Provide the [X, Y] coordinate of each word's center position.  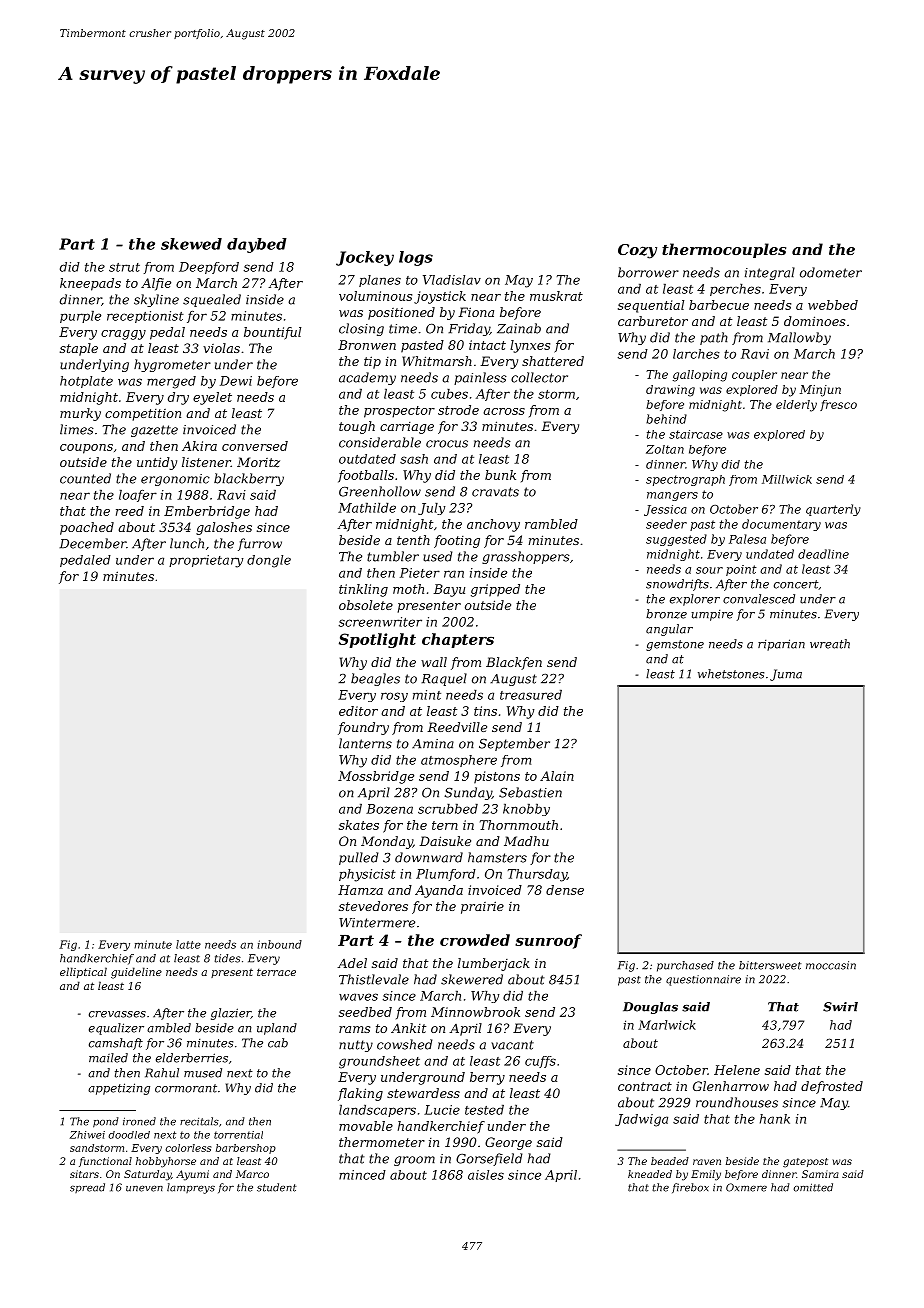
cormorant [186, 1088]
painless [480, 378]
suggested [676, 540]
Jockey [365, 258]
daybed [257, 245]
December [92, 543]
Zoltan [665, 449]
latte [188, 944]
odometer [831, 272]
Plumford [446, 875]
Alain [557, 776]
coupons [86, 449]
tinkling [363, 590]
